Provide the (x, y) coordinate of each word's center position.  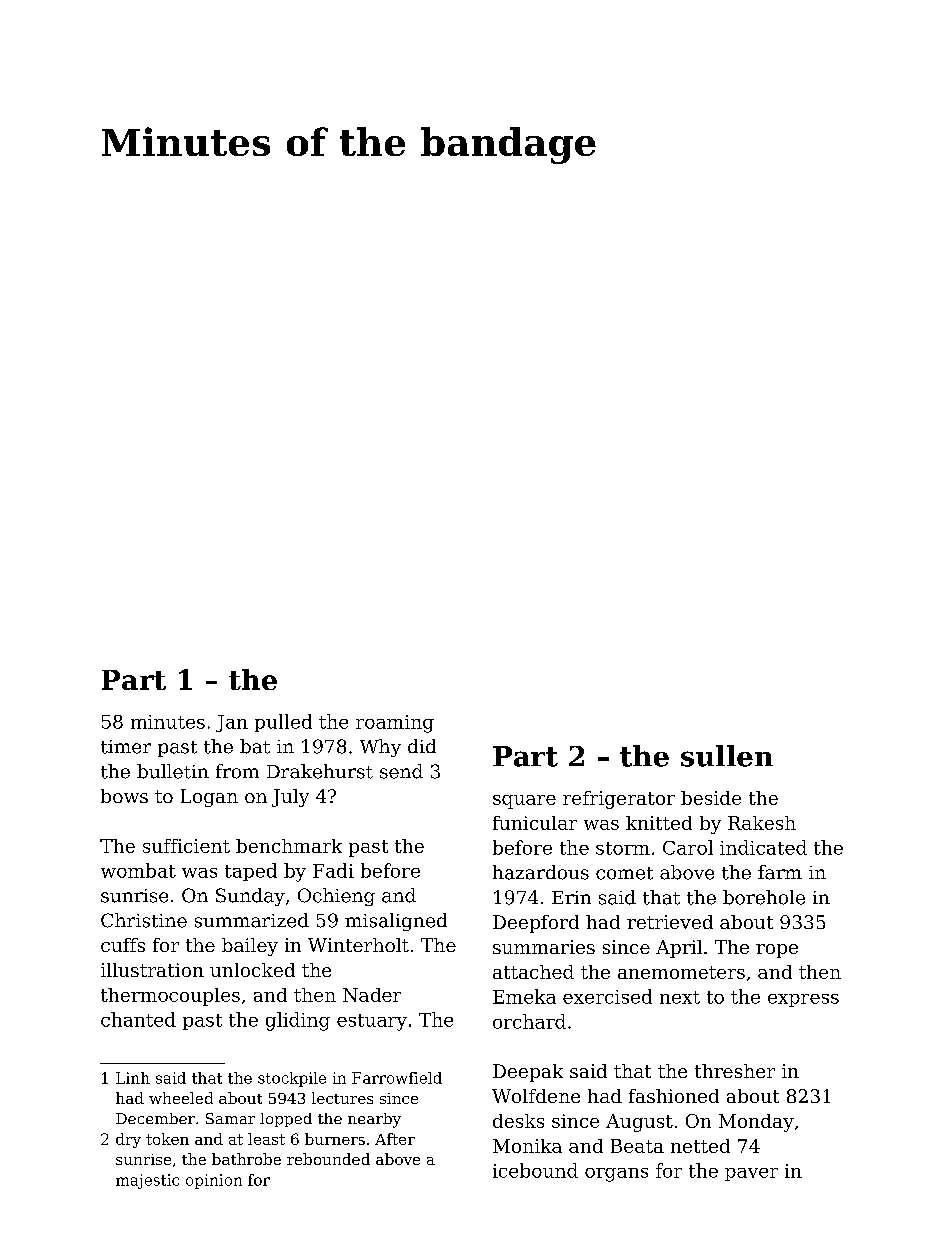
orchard (529, 1021)
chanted (138, 1019)
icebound (535, 1170)
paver (751, 1174)
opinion (214, 1181)
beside (711, 798)
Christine (144, 920)
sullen (727, 756)
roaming (395, 724)
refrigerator (619, 800)
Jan (232, 723)
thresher (735, 1071)
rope (777, 951)
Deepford (536, 924)
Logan (209, 798)
